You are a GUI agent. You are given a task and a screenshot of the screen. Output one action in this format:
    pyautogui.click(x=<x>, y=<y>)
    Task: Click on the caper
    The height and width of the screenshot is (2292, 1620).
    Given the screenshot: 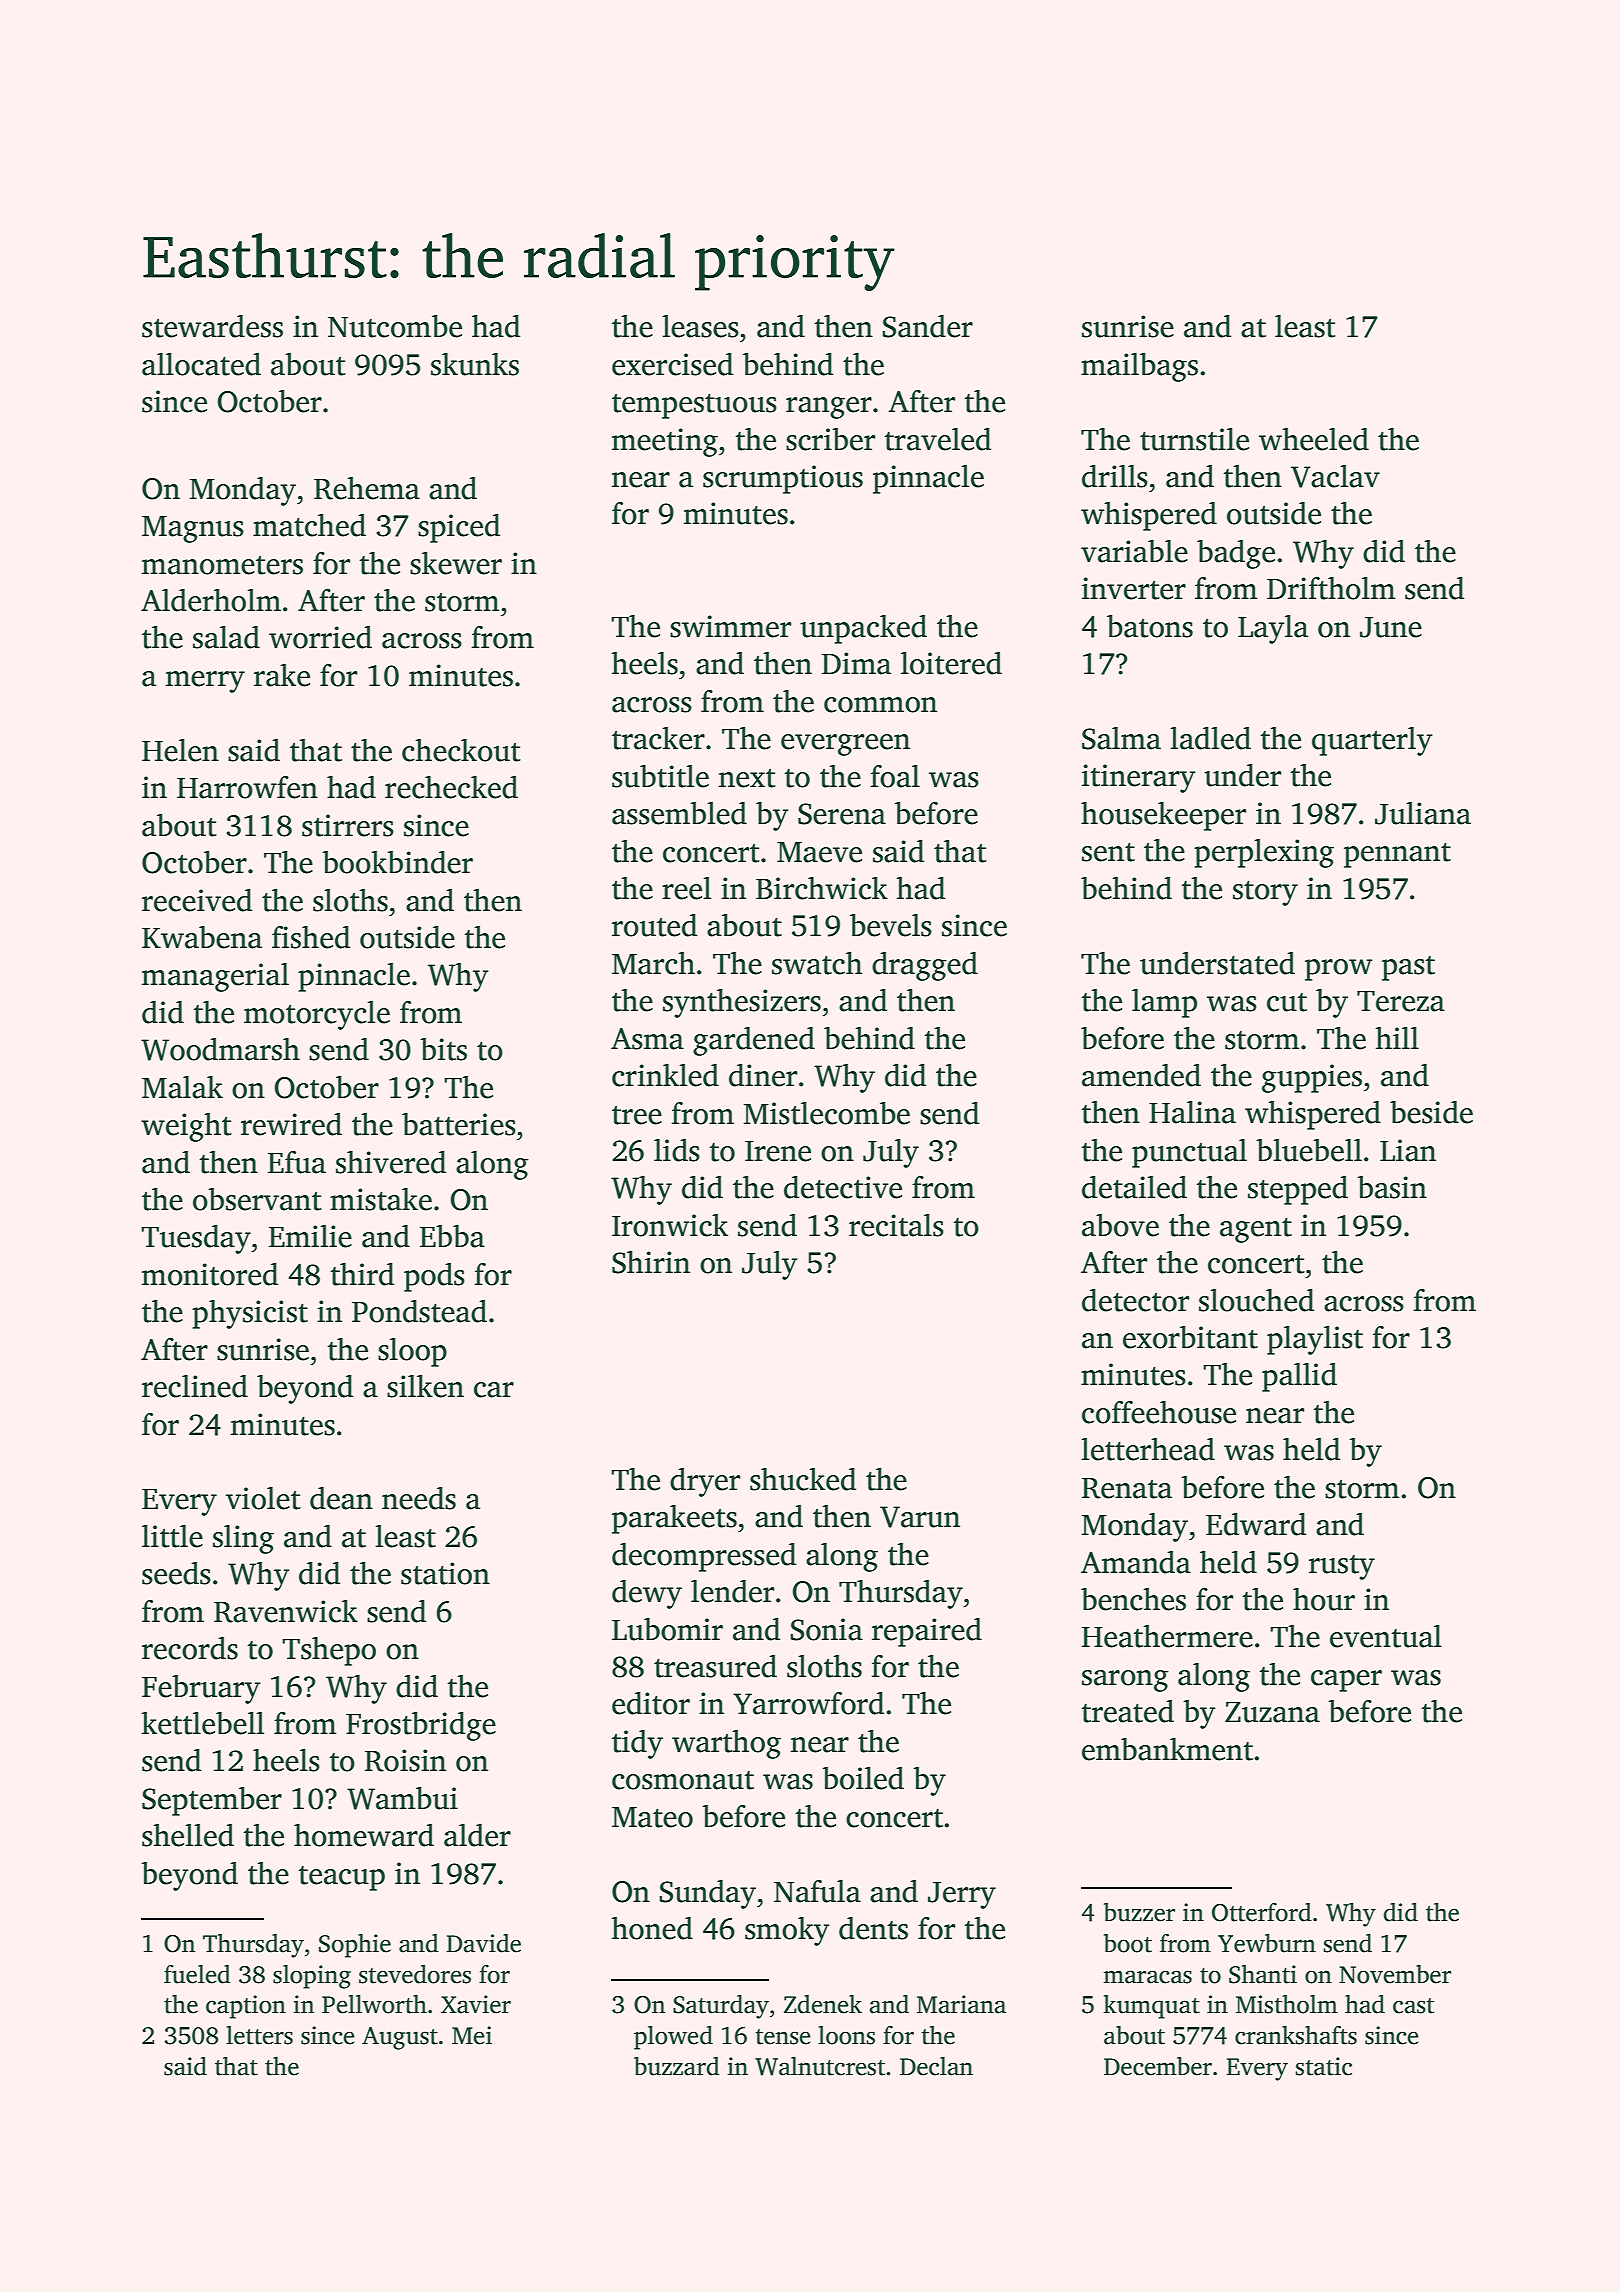 What is the action you would take?
    pyautogui.click(x=1346, y=1681)
